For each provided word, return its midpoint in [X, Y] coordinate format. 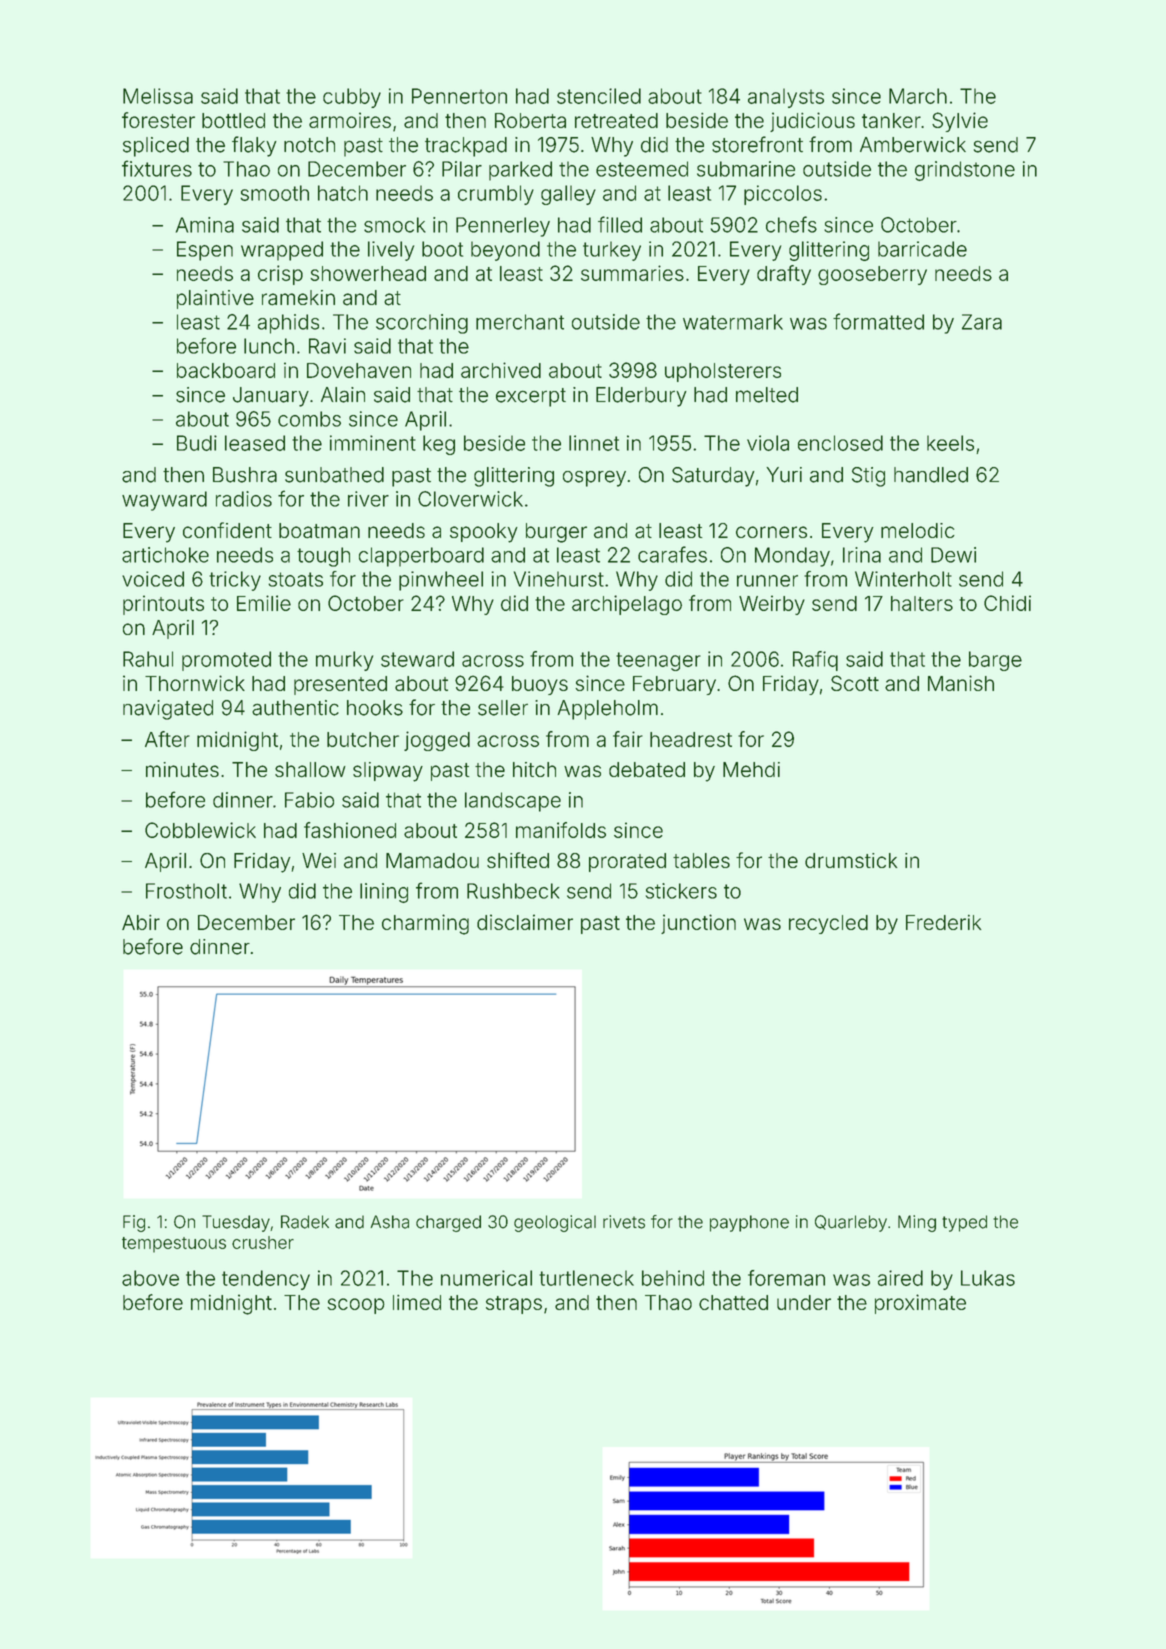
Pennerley [503, 227]
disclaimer [525, 922]
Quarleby [851, 1223]
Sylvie [960, 122]
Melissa [158, 96]
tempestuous [174, 1245]
